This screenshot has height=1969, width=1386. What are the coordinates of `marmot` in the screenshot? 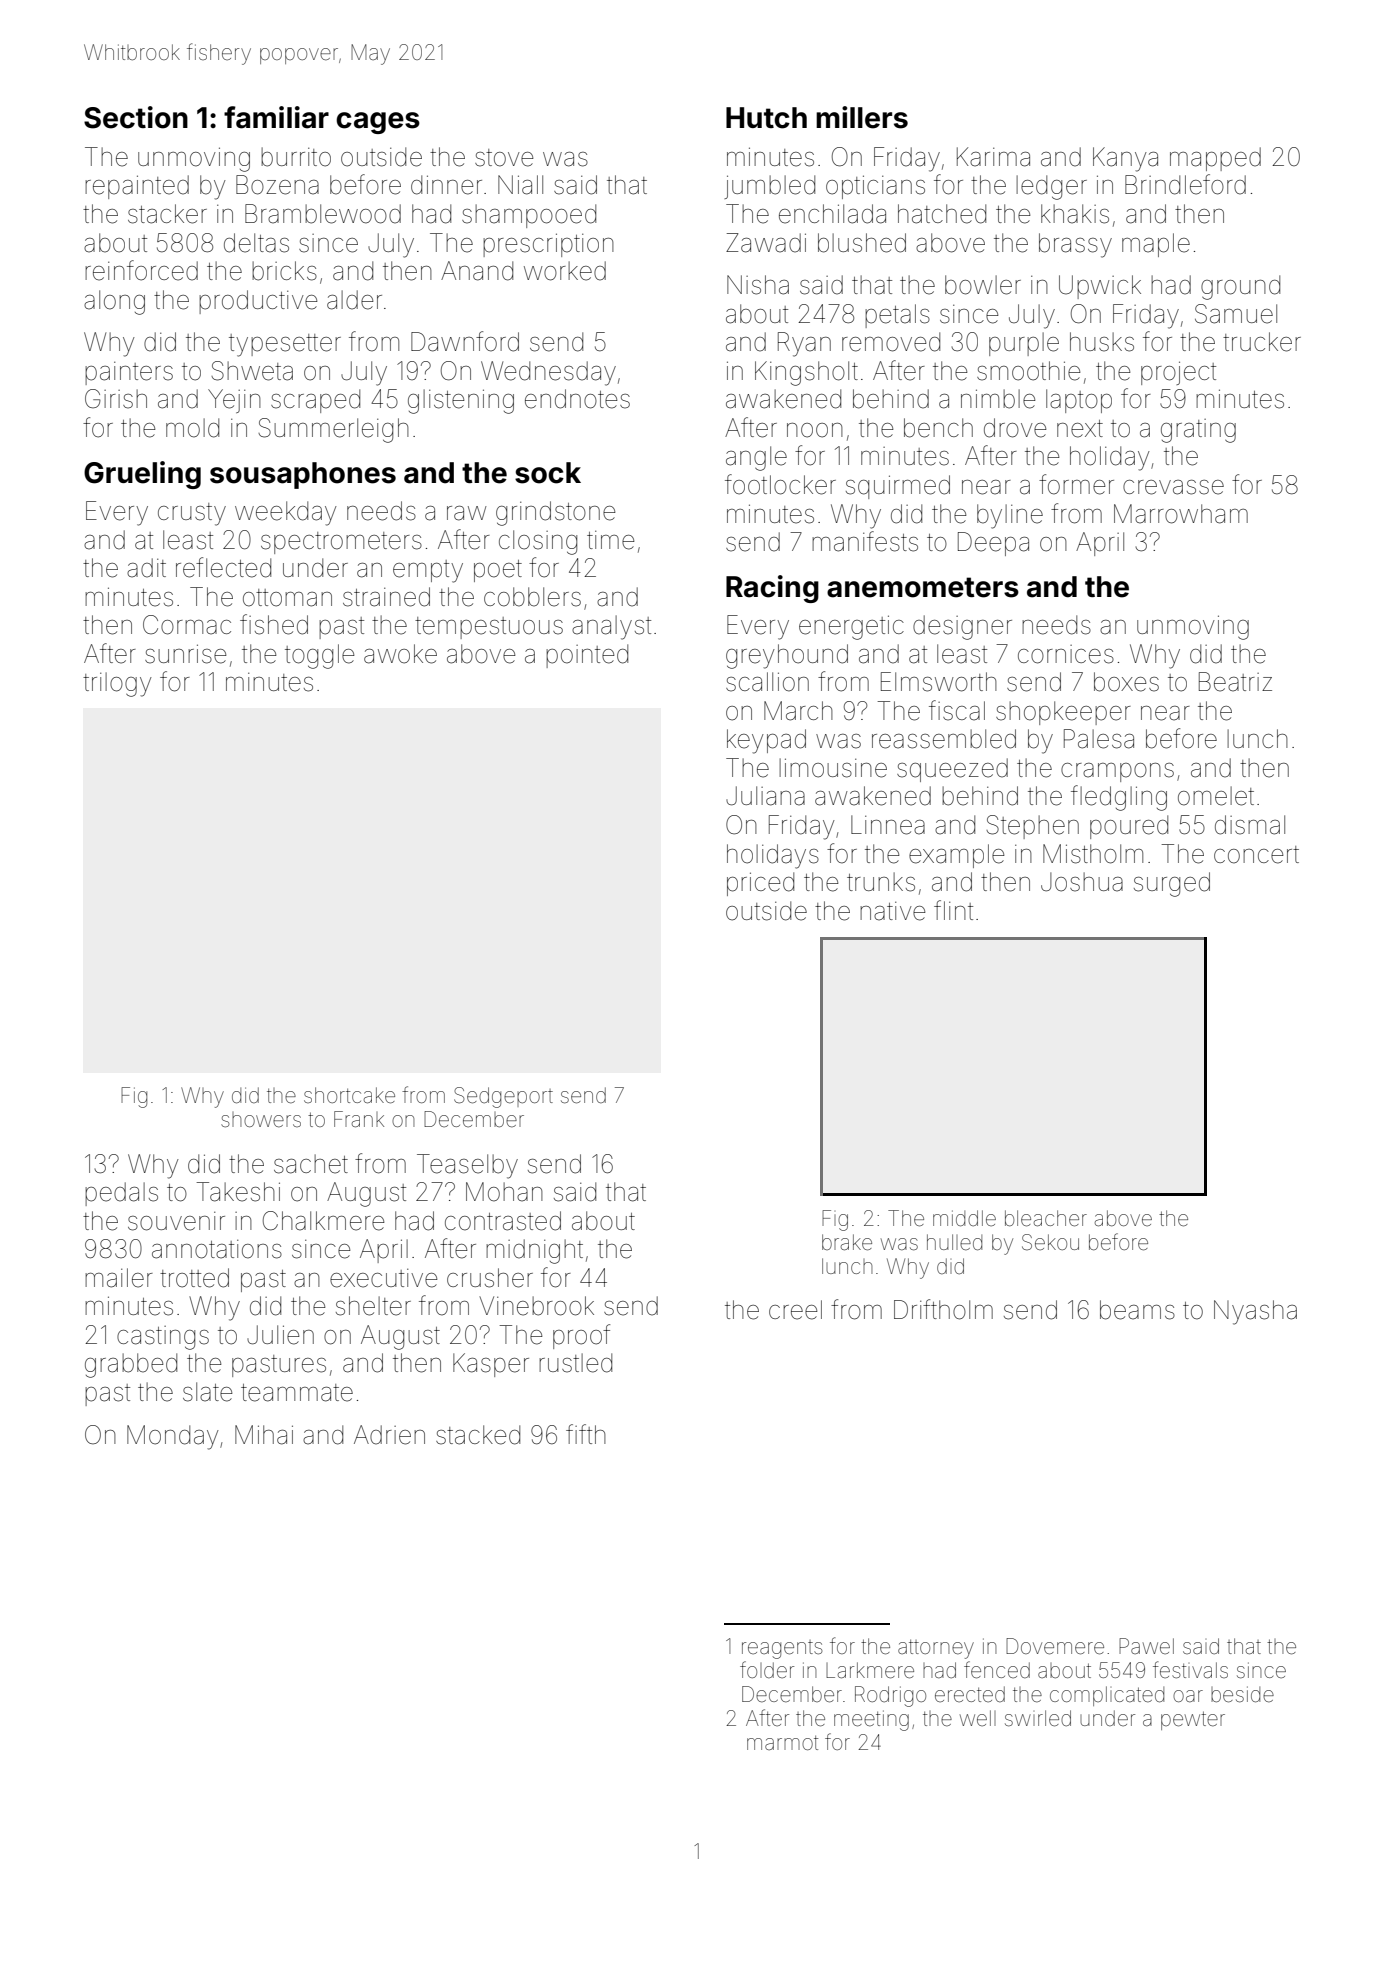 It's located at (782, 1743).
